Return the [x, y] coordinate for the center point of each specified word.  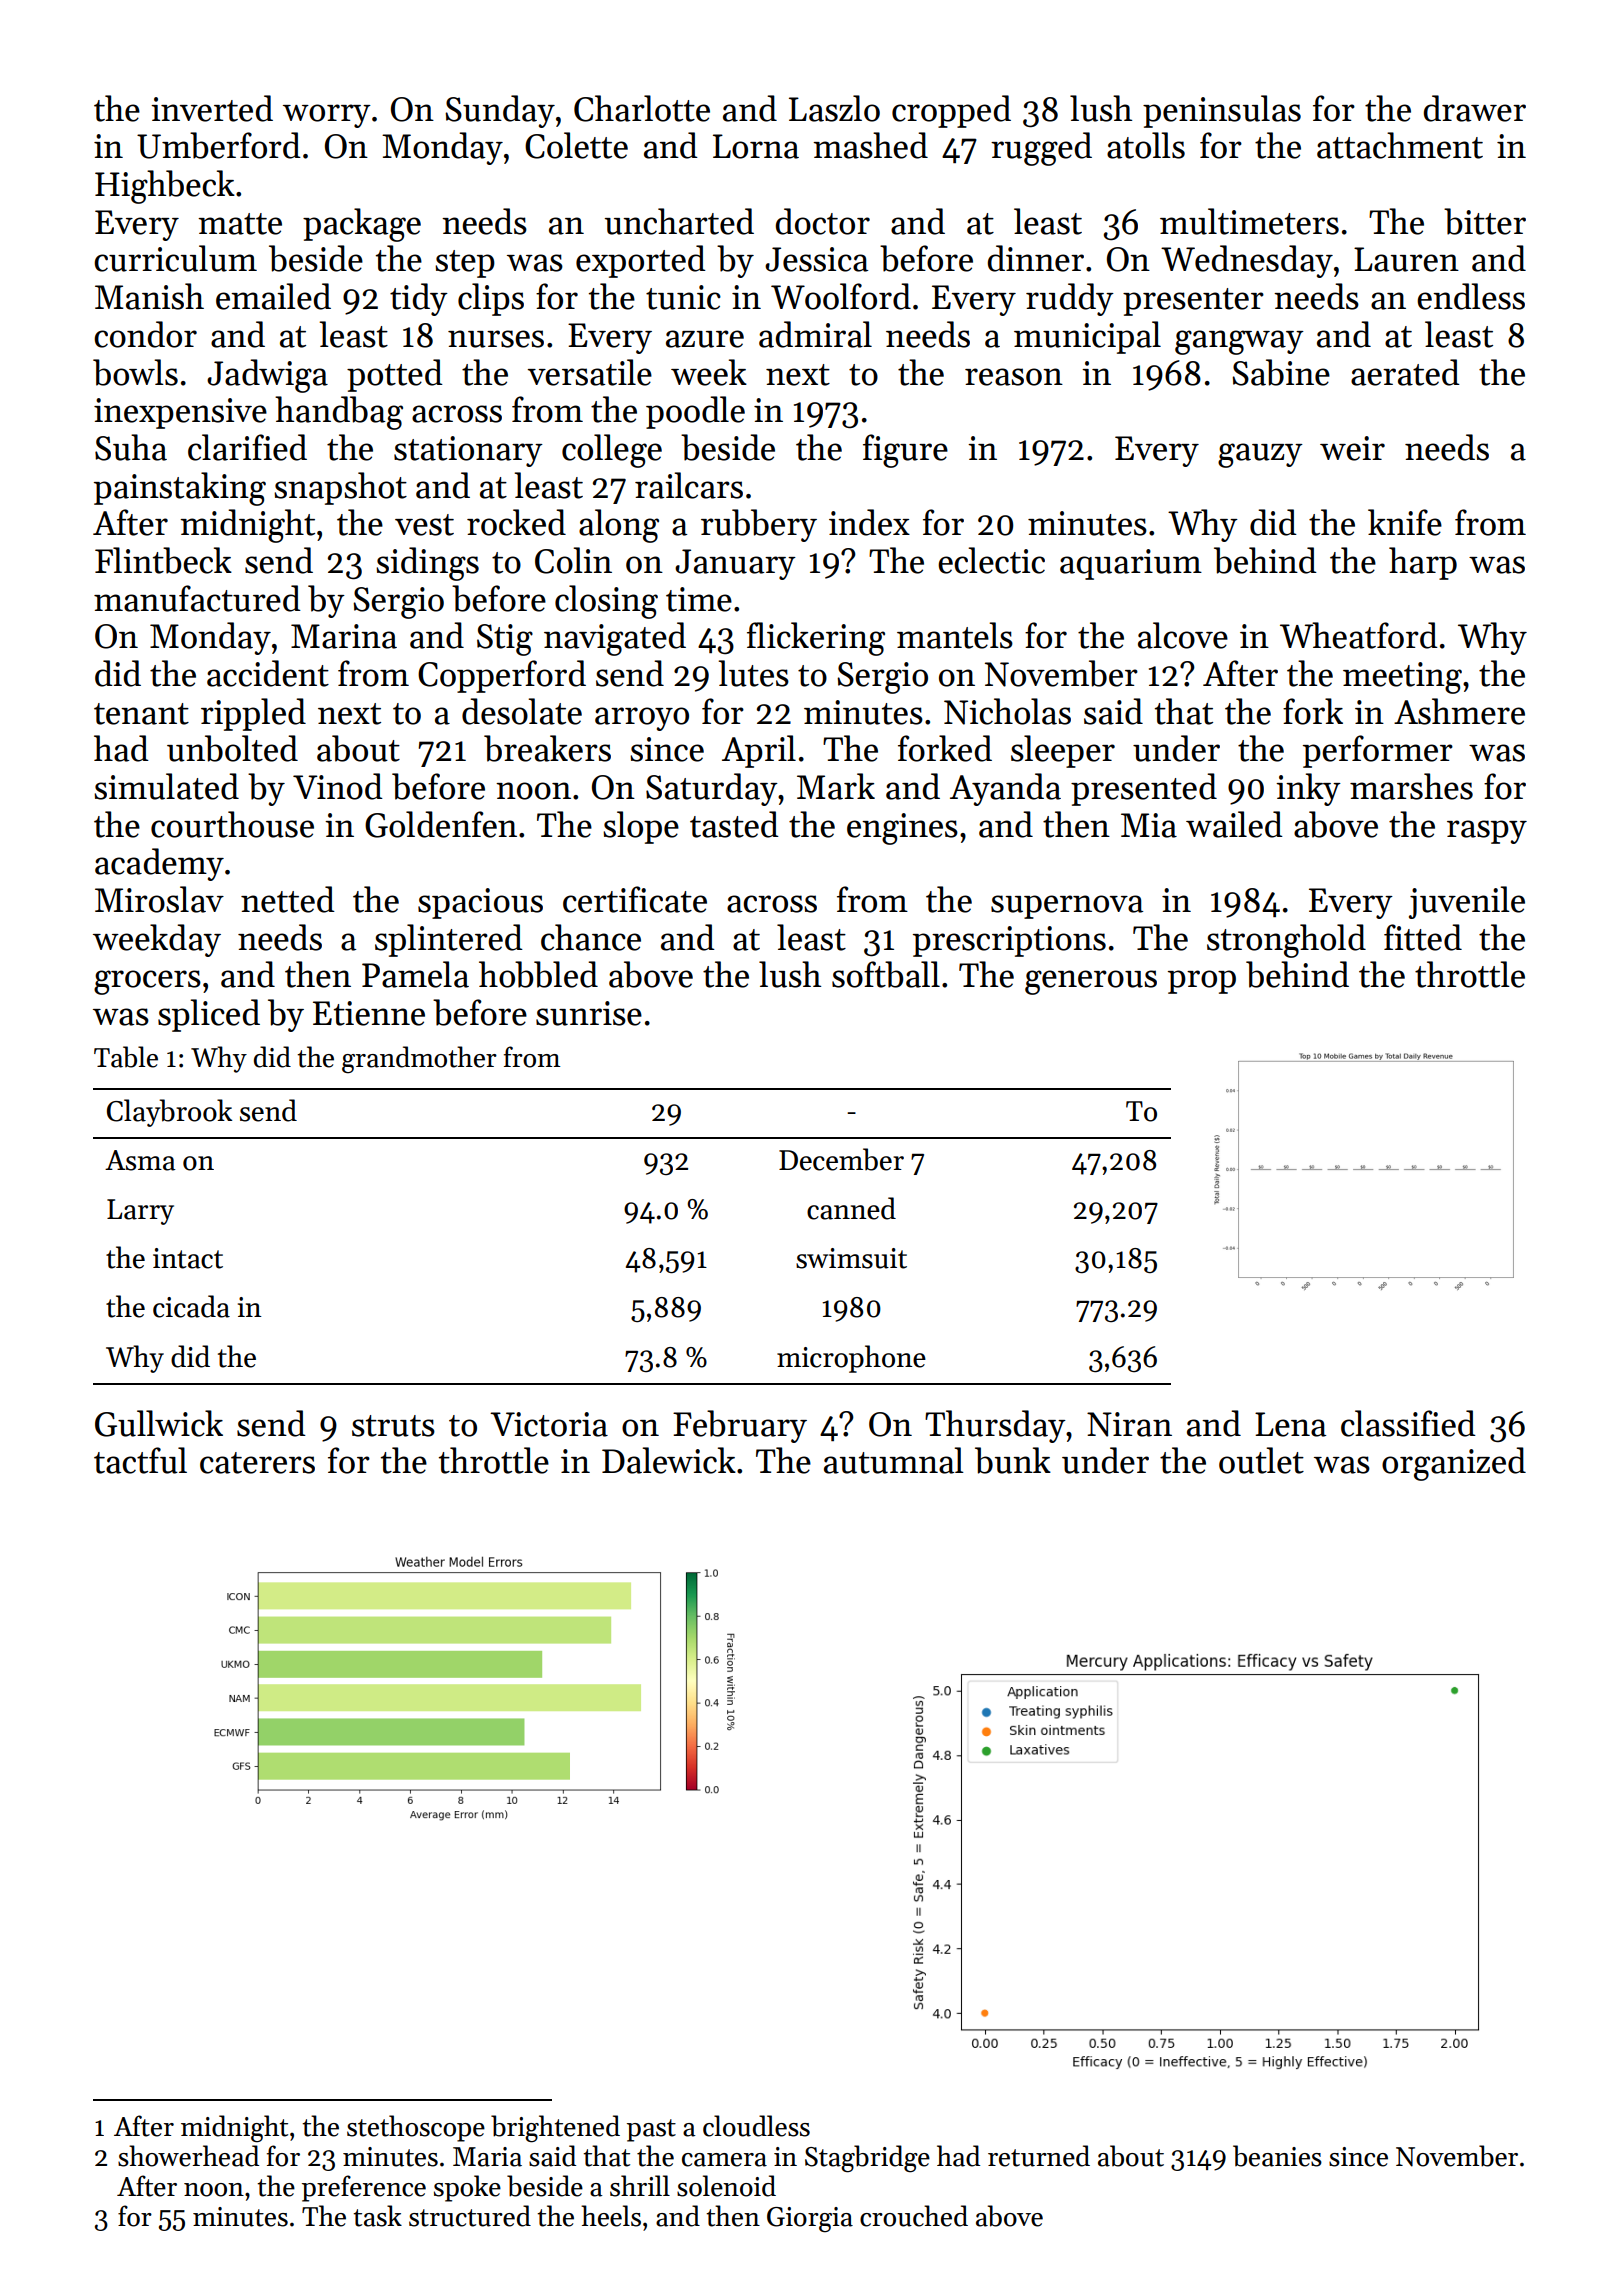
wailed [1234, 824]
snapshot [340, 488]
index [869, 522]
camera [724, 2160]
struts [393, 1426]
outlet [1261, 1460]
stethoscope [416, 2128]
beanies [1277, 2156]
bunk [1013, 1460]
